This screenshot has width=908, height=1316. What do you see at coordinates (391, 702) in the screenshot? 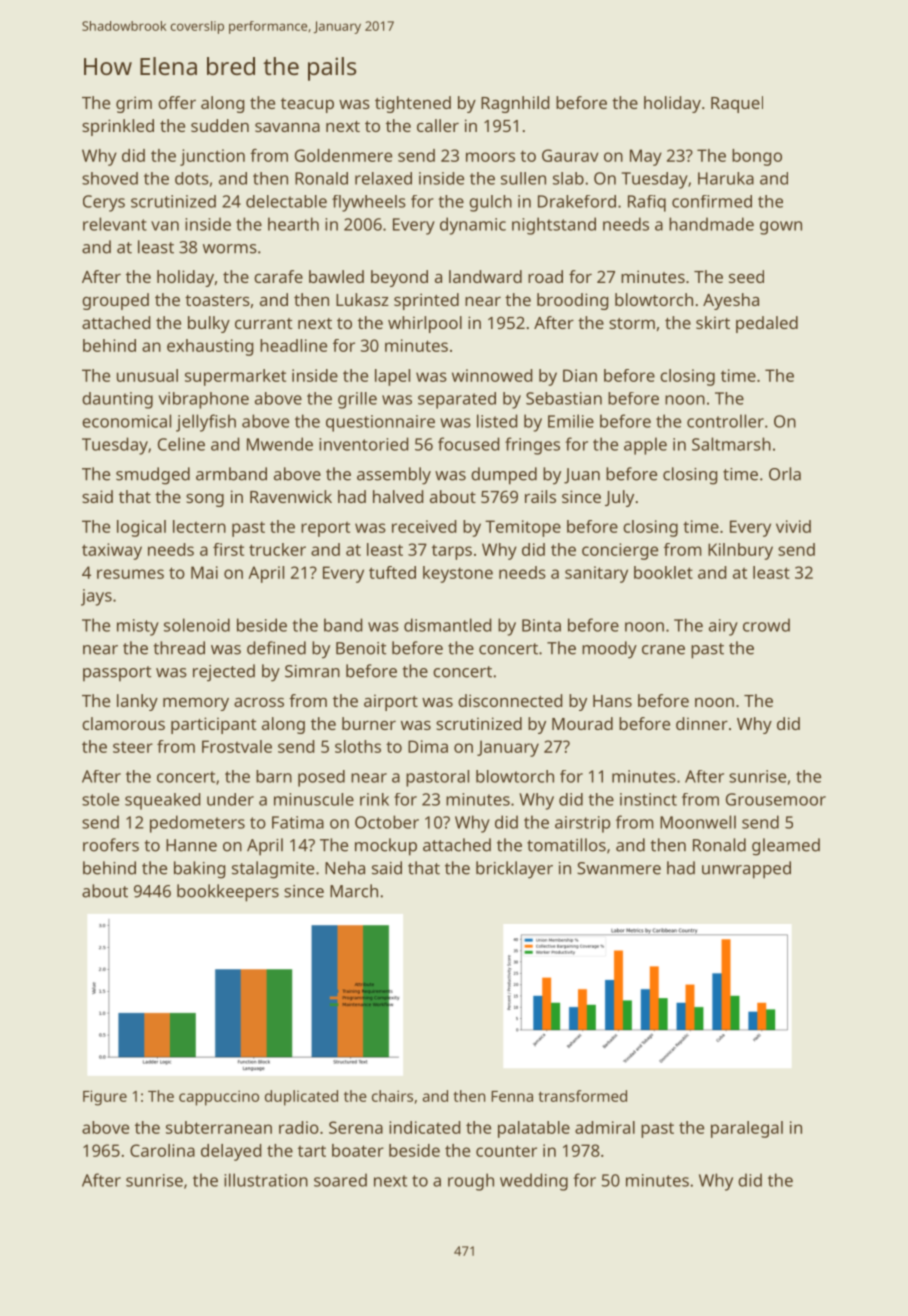
I see `airport` at bounding box center [391, 702].
